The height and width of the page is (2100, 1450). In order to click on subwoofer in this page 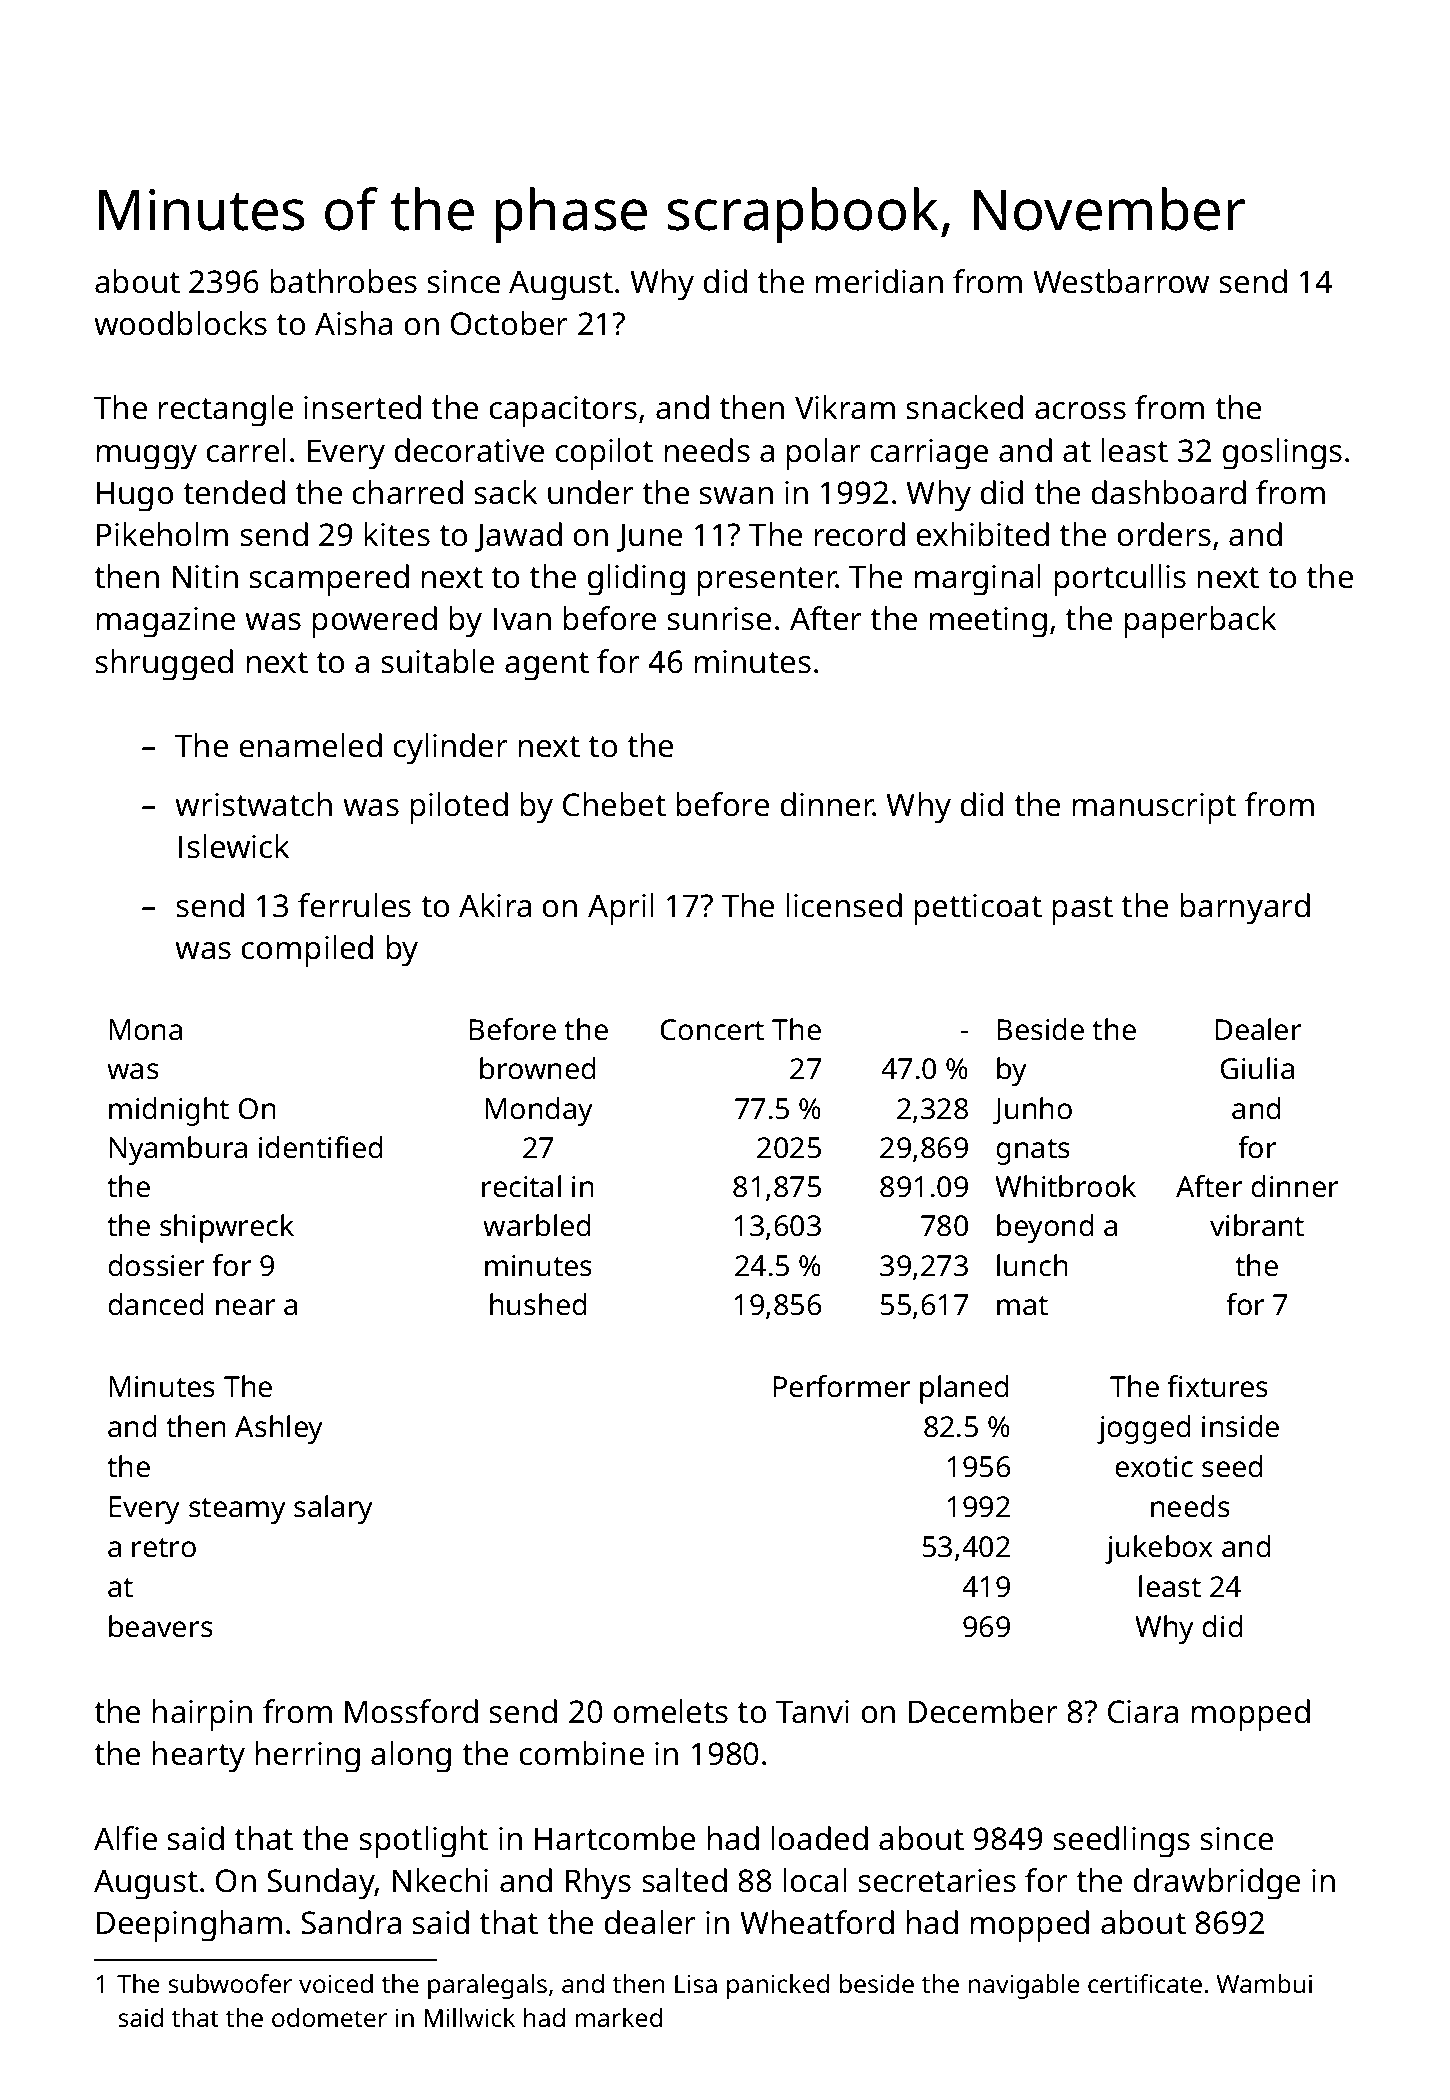, I will do `click(230, 1983)`.
